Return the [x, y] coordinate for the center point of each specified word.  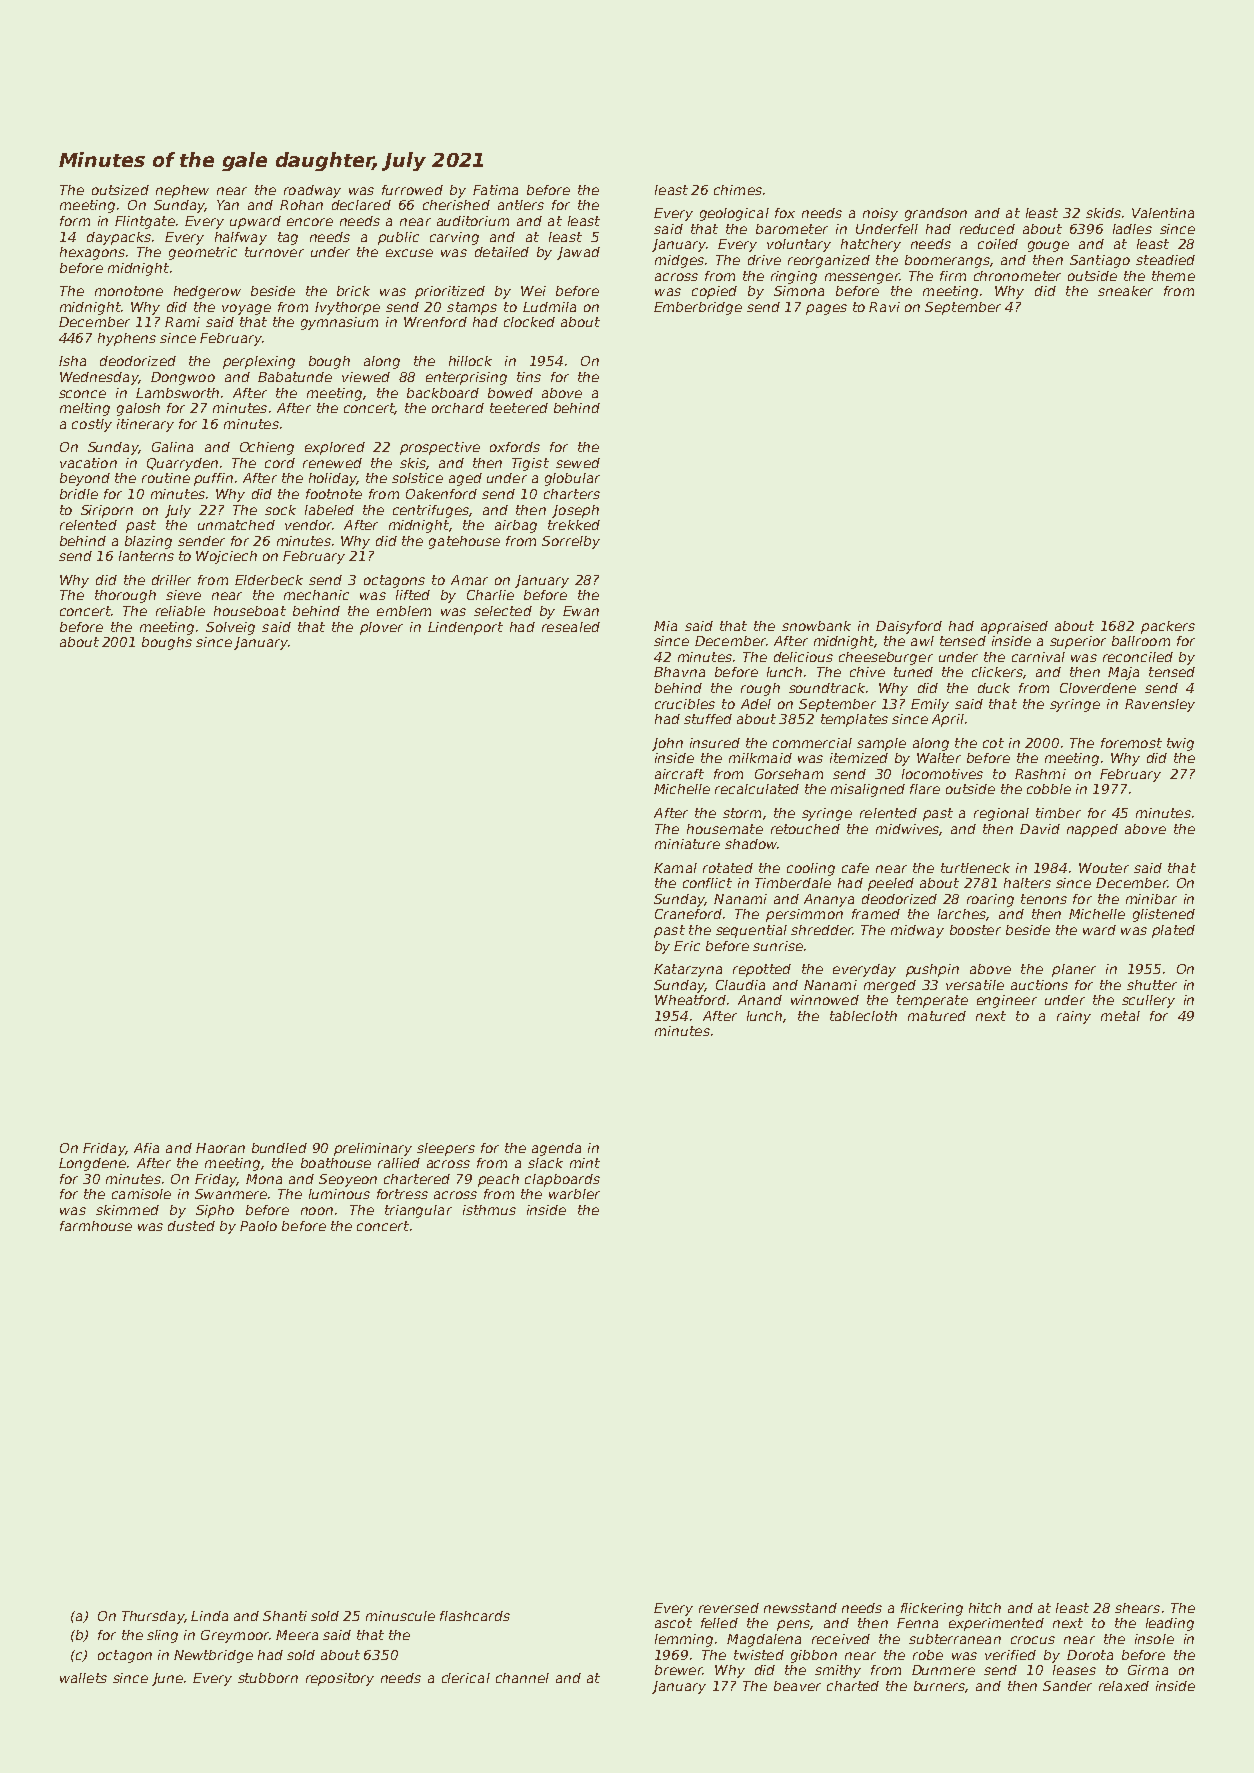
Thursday [153, 1617]
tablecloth [863, 1016]
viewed [366, 377]
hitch [985, 1608]
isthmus [489, 1210]
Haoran [220, 1148]
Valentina [1163, 213]
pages [826, 309]
